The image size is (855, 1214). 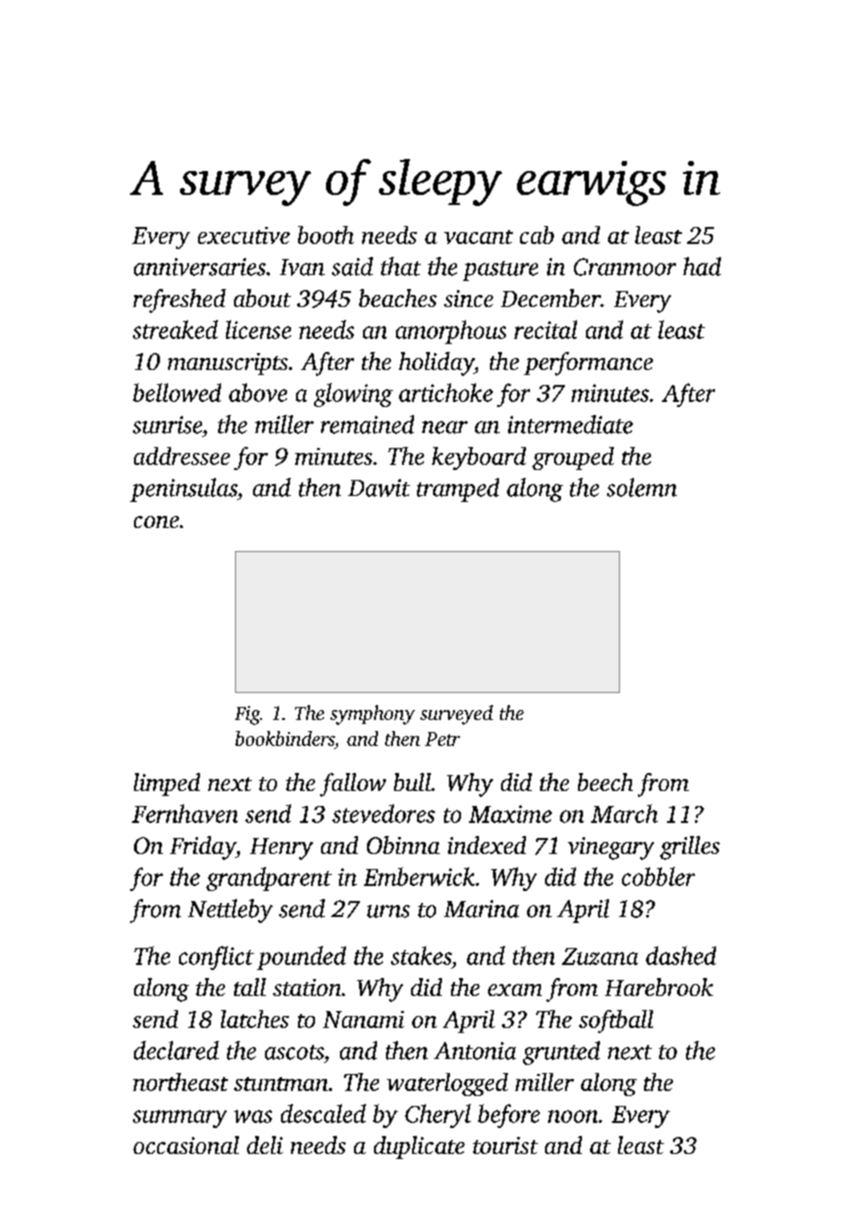 What do you see at coordinates (247, 715) in the document?
I see `Fig` at bounding box center [247, 715].
